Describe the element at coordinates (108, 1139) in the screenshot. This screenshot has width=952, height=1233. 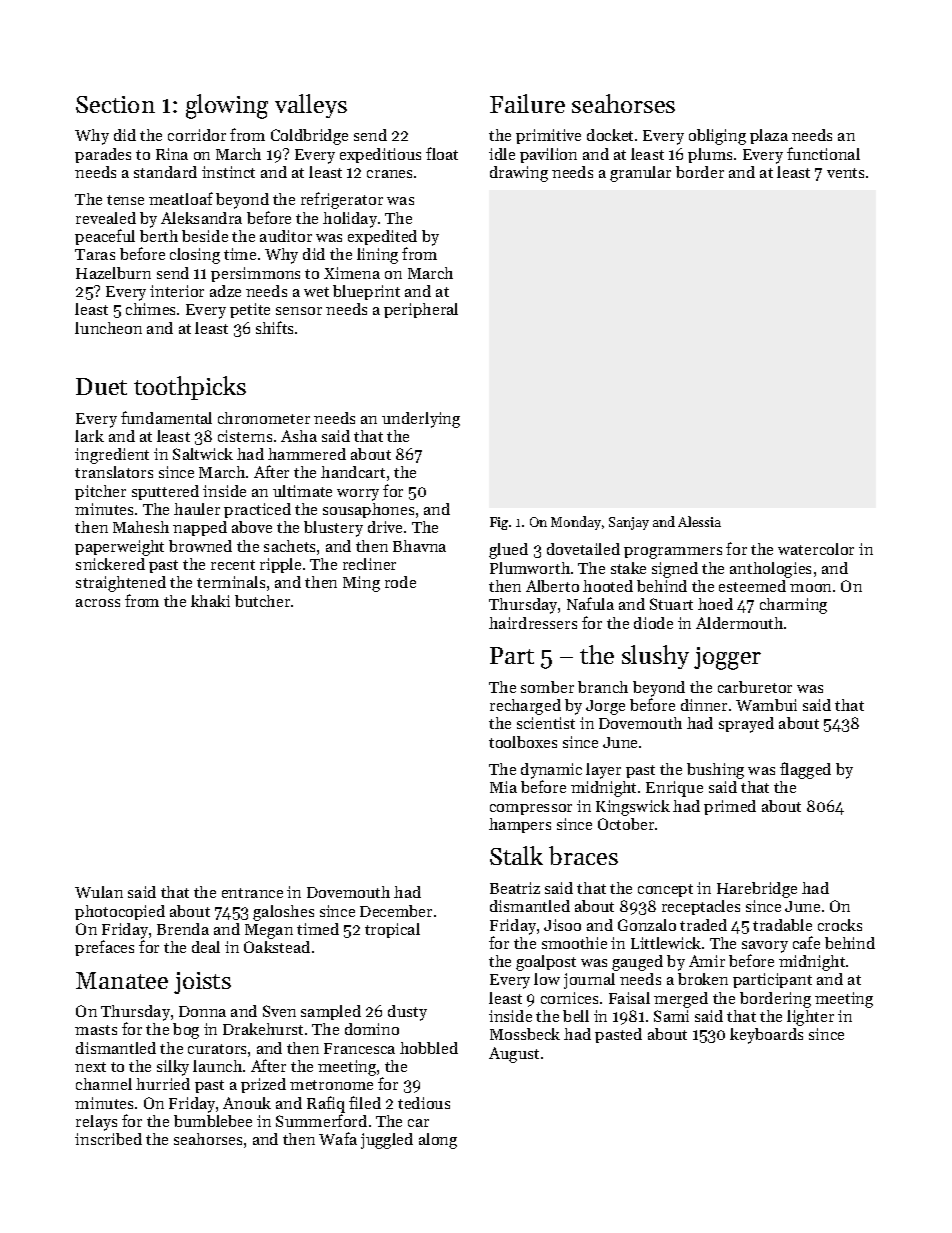
I see `inscribed` at that location.
